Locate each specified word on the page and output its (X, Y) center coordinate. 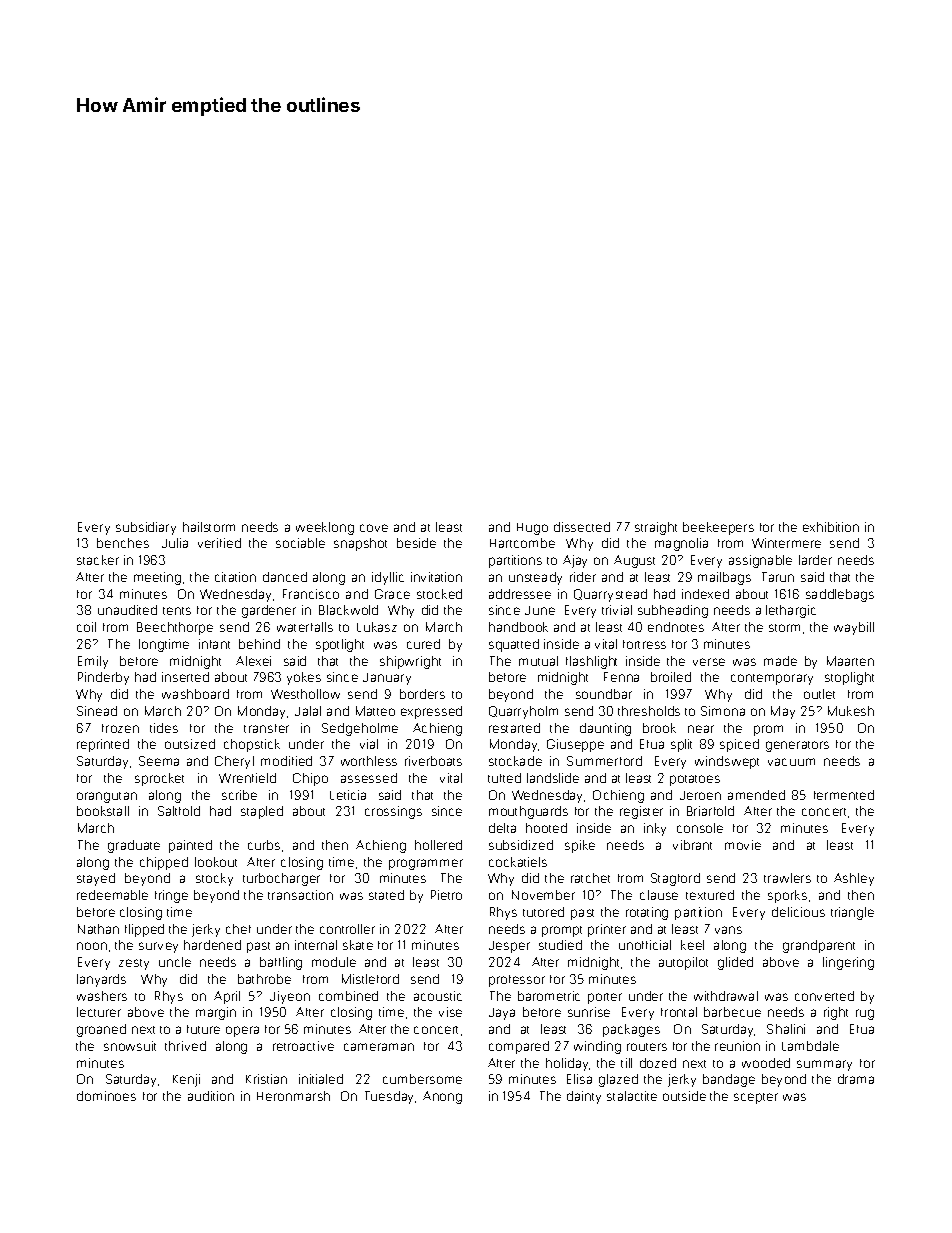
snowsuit (130, 1046)
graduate (134, 846)
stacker (98, 560)
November (543, 895)
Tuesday (389, 1097)
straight (656, 528)
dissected (582, 527)
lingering (848, 963)
